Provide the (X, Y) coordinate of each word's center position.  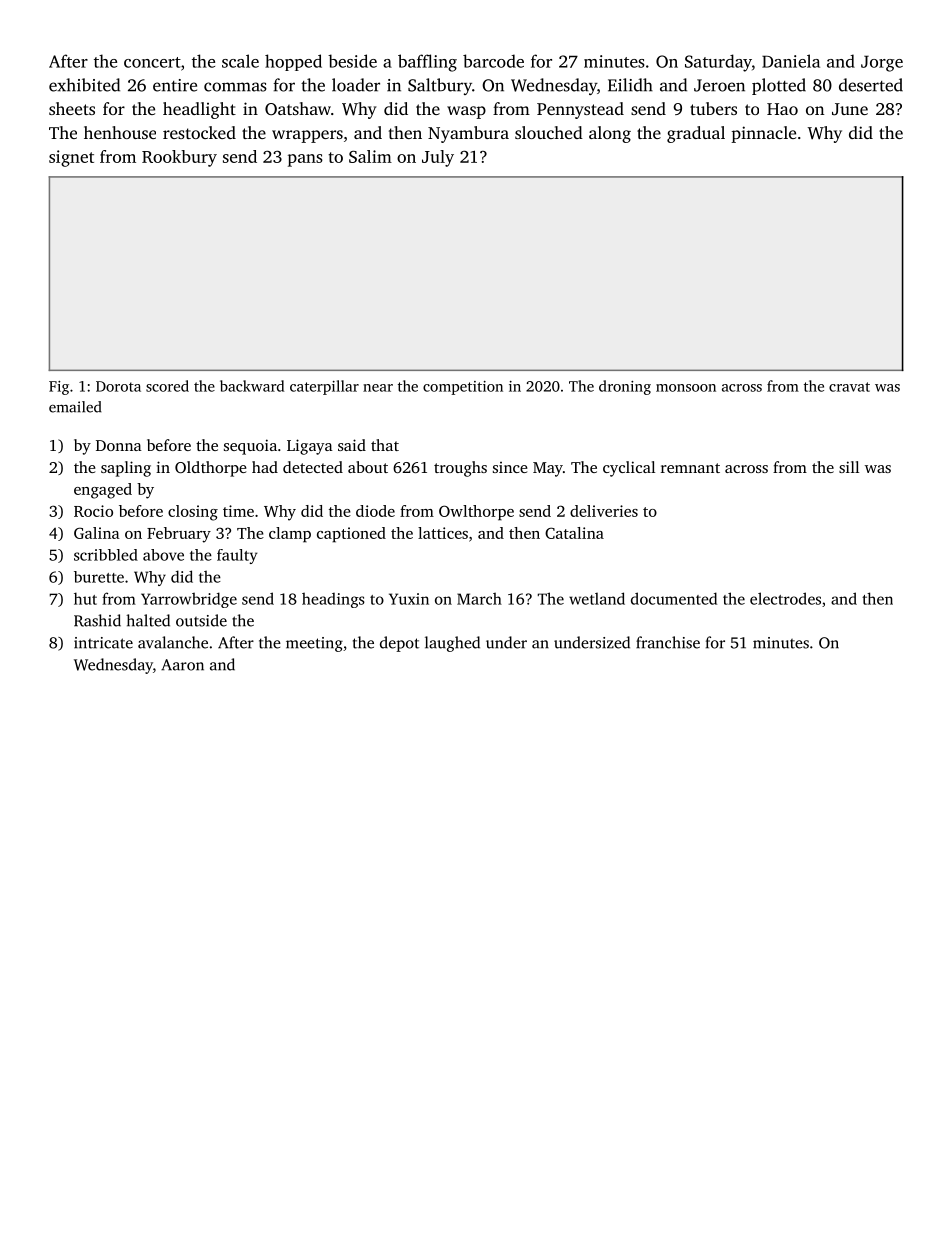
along (610, 134)
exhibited (84, 85)
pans (305, 160)
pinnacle (763, 134)
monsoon (686, 388)
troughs (460, 469)
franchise (668, 642)
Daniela (791, 61)
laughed (452, 644)
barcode (493, 61)
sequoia (250, 447)
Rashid (97, 620)
